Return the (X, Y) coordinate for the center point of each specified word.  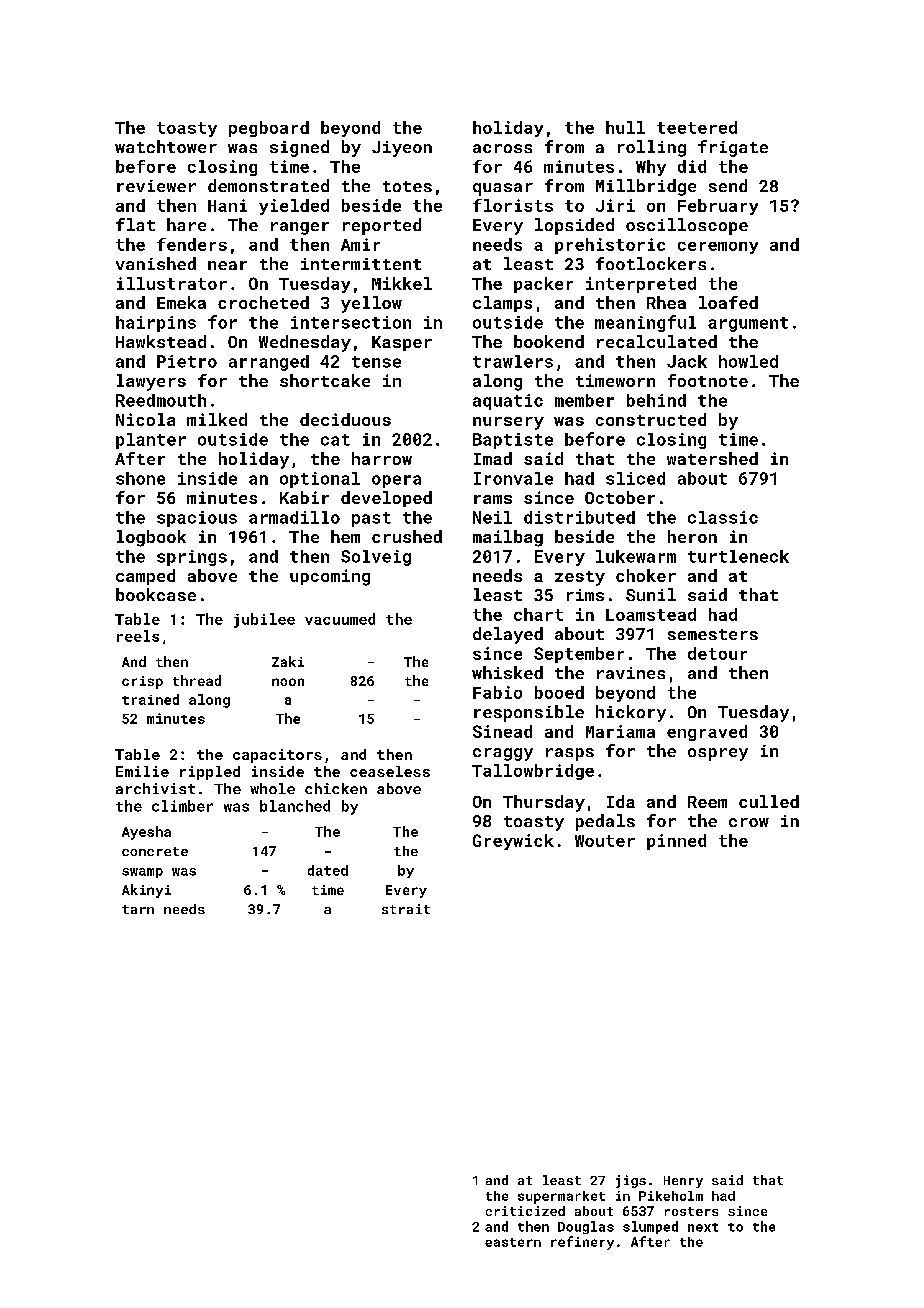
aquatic (508, 402)
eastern (513, 1242)
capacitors (277, 756)
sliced (635, 478)
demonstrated (268, 185)
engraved (707, 733)
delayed (508, 635)
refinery (582, 1243)
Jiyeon (402, 149)
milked (217, 419)
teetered (697, 127)
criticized (525, 1211)
